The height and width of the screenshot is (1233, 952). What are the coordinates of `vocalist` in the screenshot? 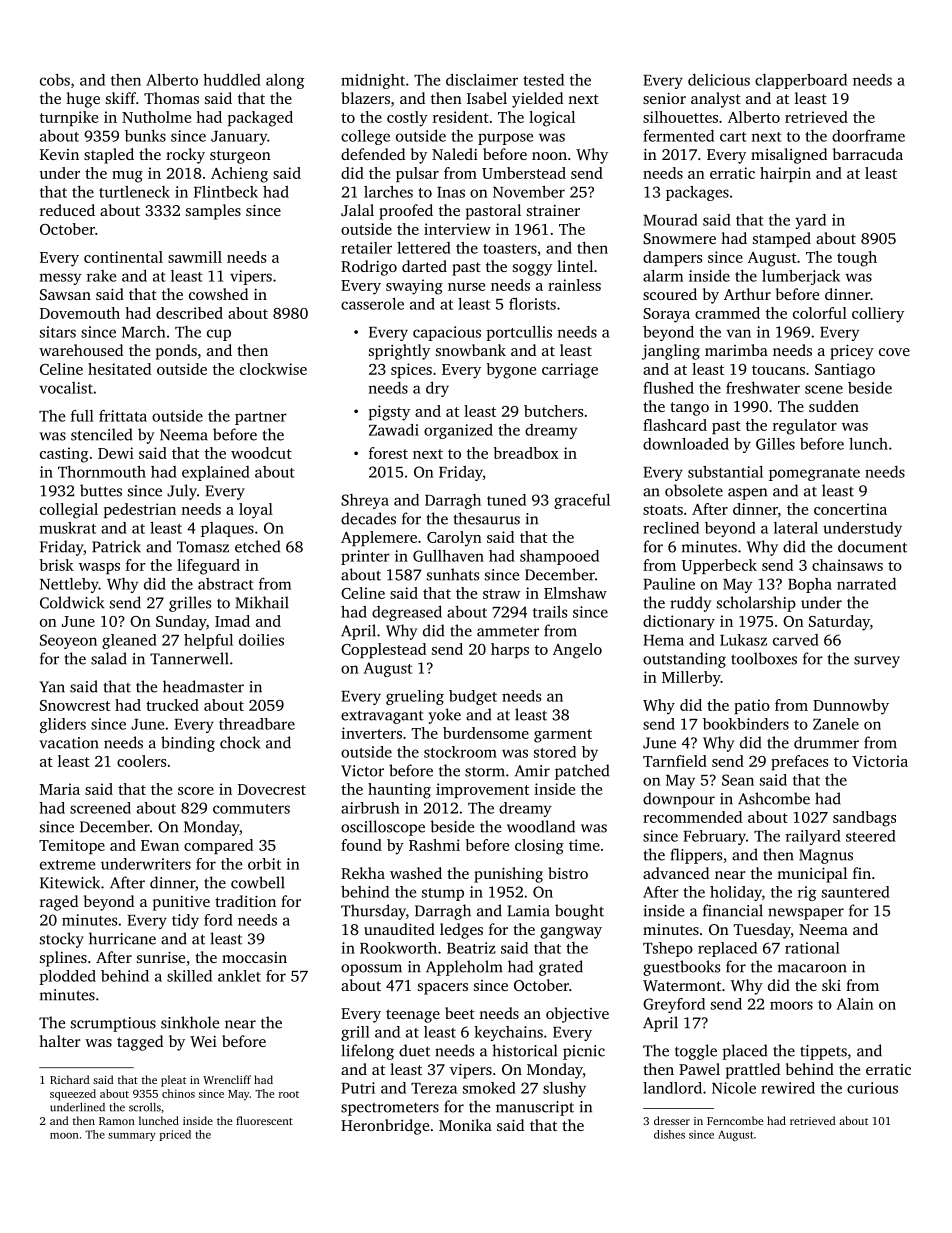 It's located at (66, 388).
